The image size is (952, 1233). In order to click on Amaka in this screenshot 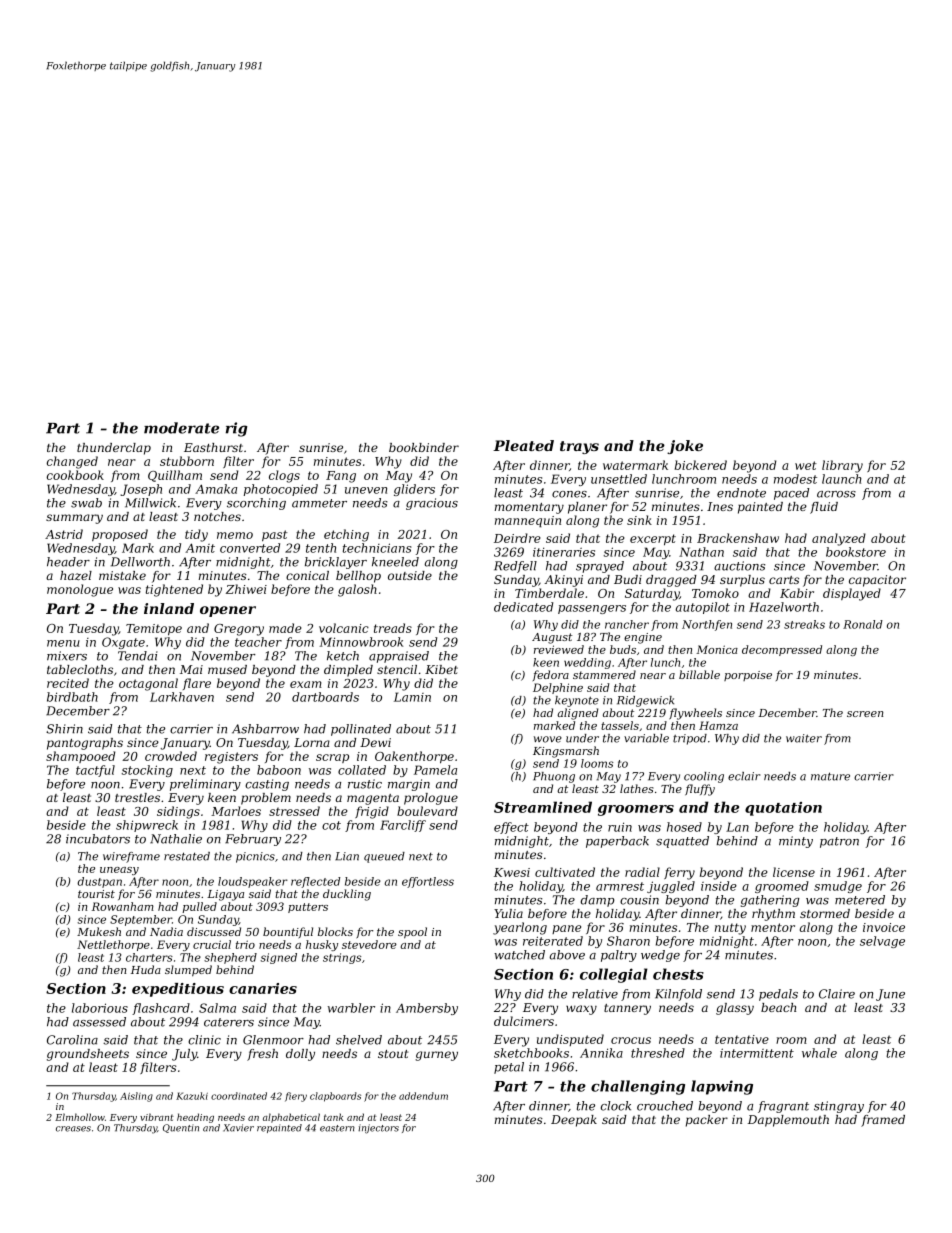, I will do `click(216, 489)`.
